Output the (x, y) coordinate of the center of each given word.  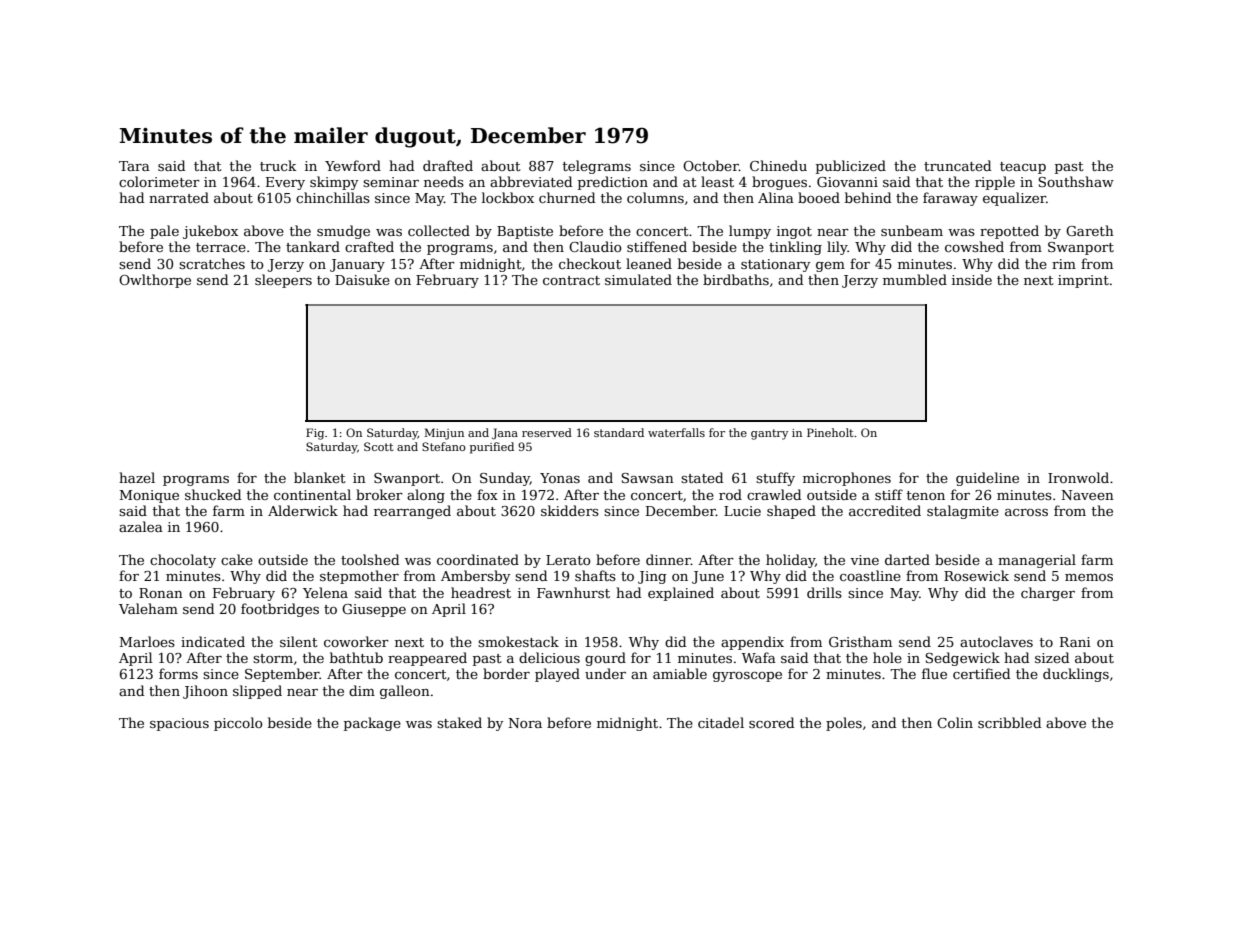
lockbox (508, 197)
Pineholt (830, 432)
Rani (1075, 642)
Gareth (1090, 230)
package (372, 724)
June (708, 577)
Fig (315, 434)
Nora (525, 723)
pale (164, 232)
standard (619, 432)
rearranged (412, 512)
